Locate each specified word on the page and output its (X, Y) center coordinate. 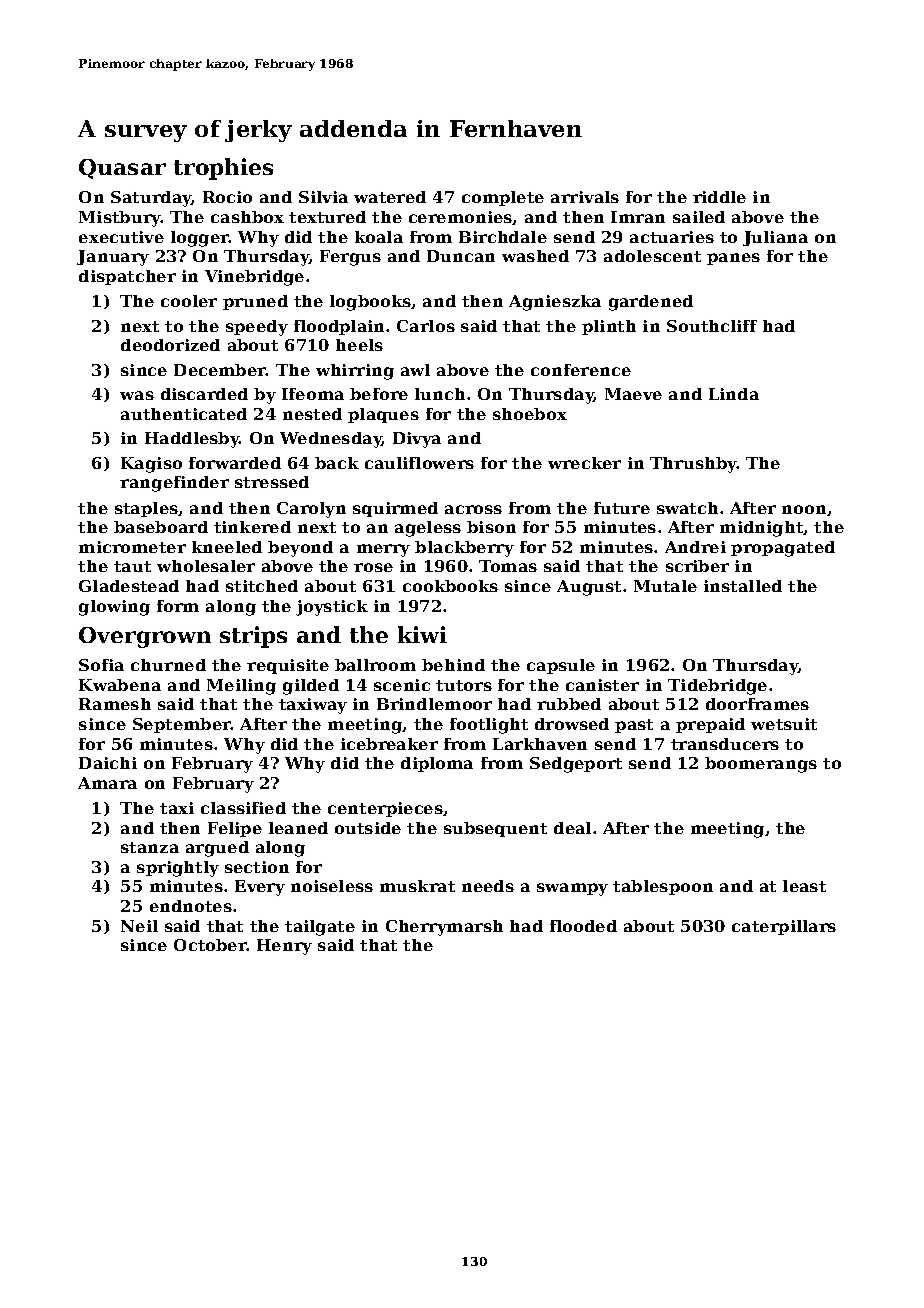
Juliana (775, 238)
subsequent (495, 829)
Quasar (122, 169)
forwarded (235, 463)
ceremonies (461, 218)
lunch (440, 394)
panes (733, 259)
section (257, 867)
